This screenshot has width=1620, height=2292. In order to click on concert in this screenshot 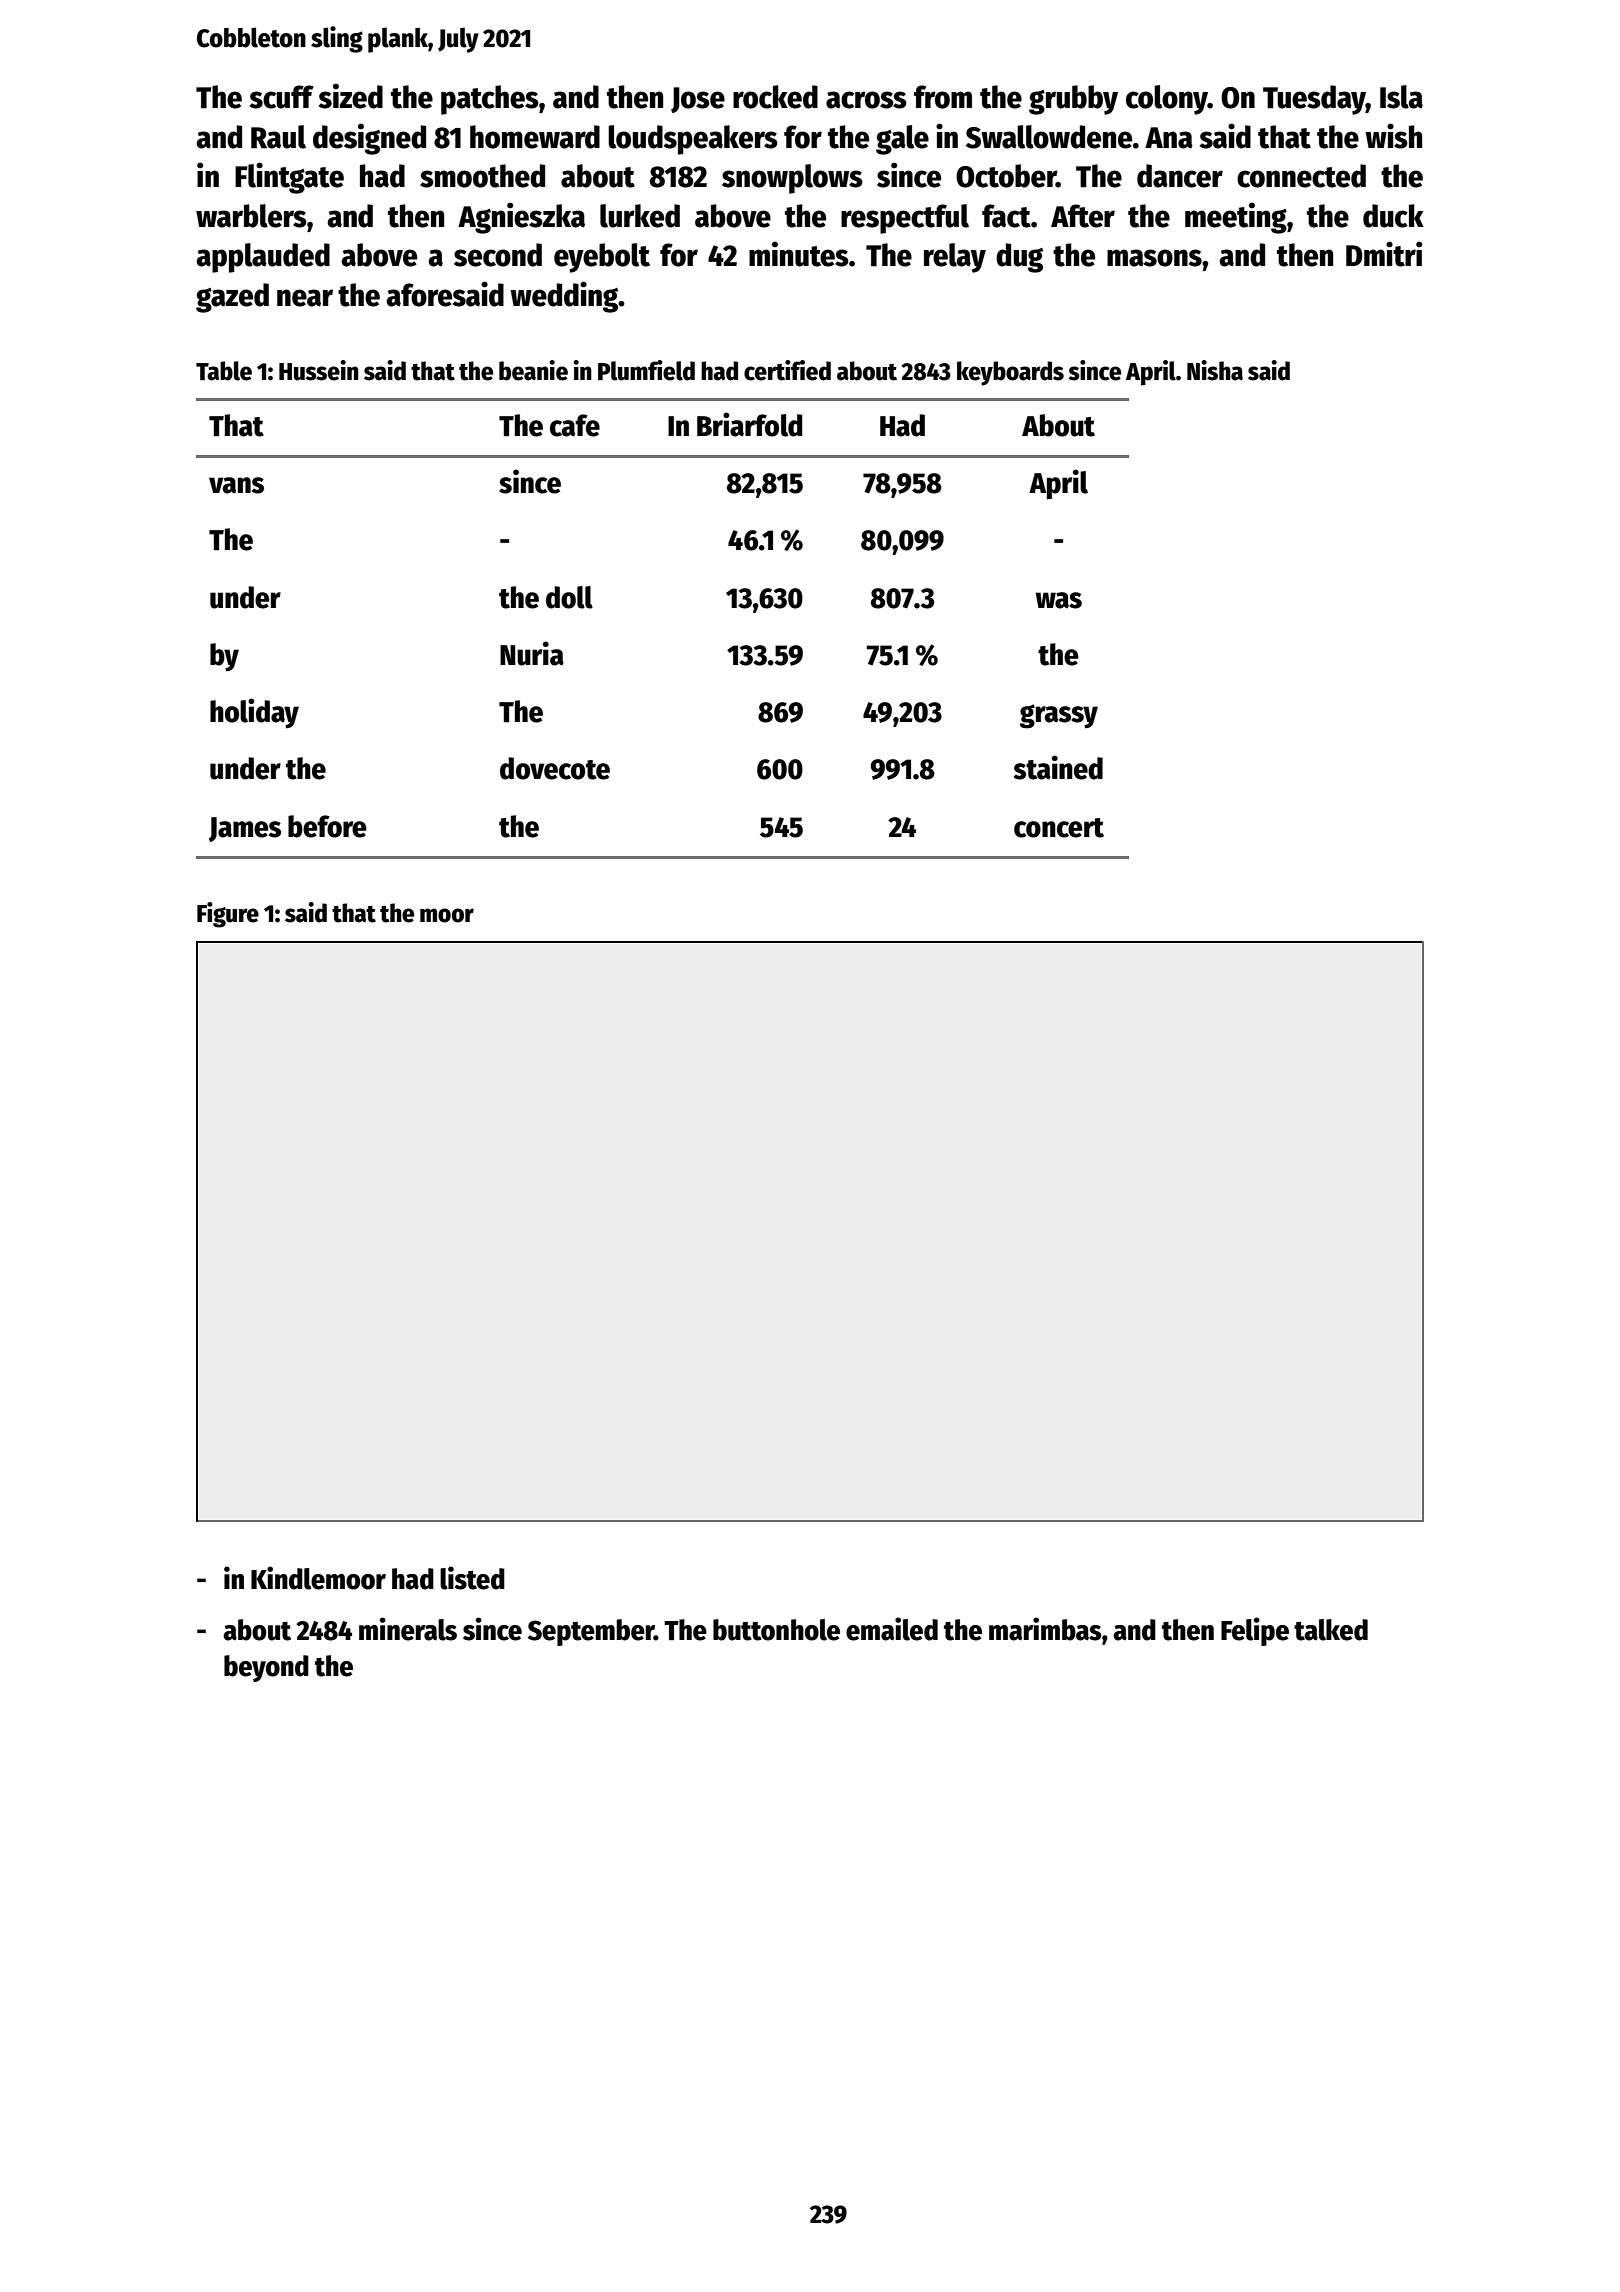, I will do `click(1059, 828)`.
